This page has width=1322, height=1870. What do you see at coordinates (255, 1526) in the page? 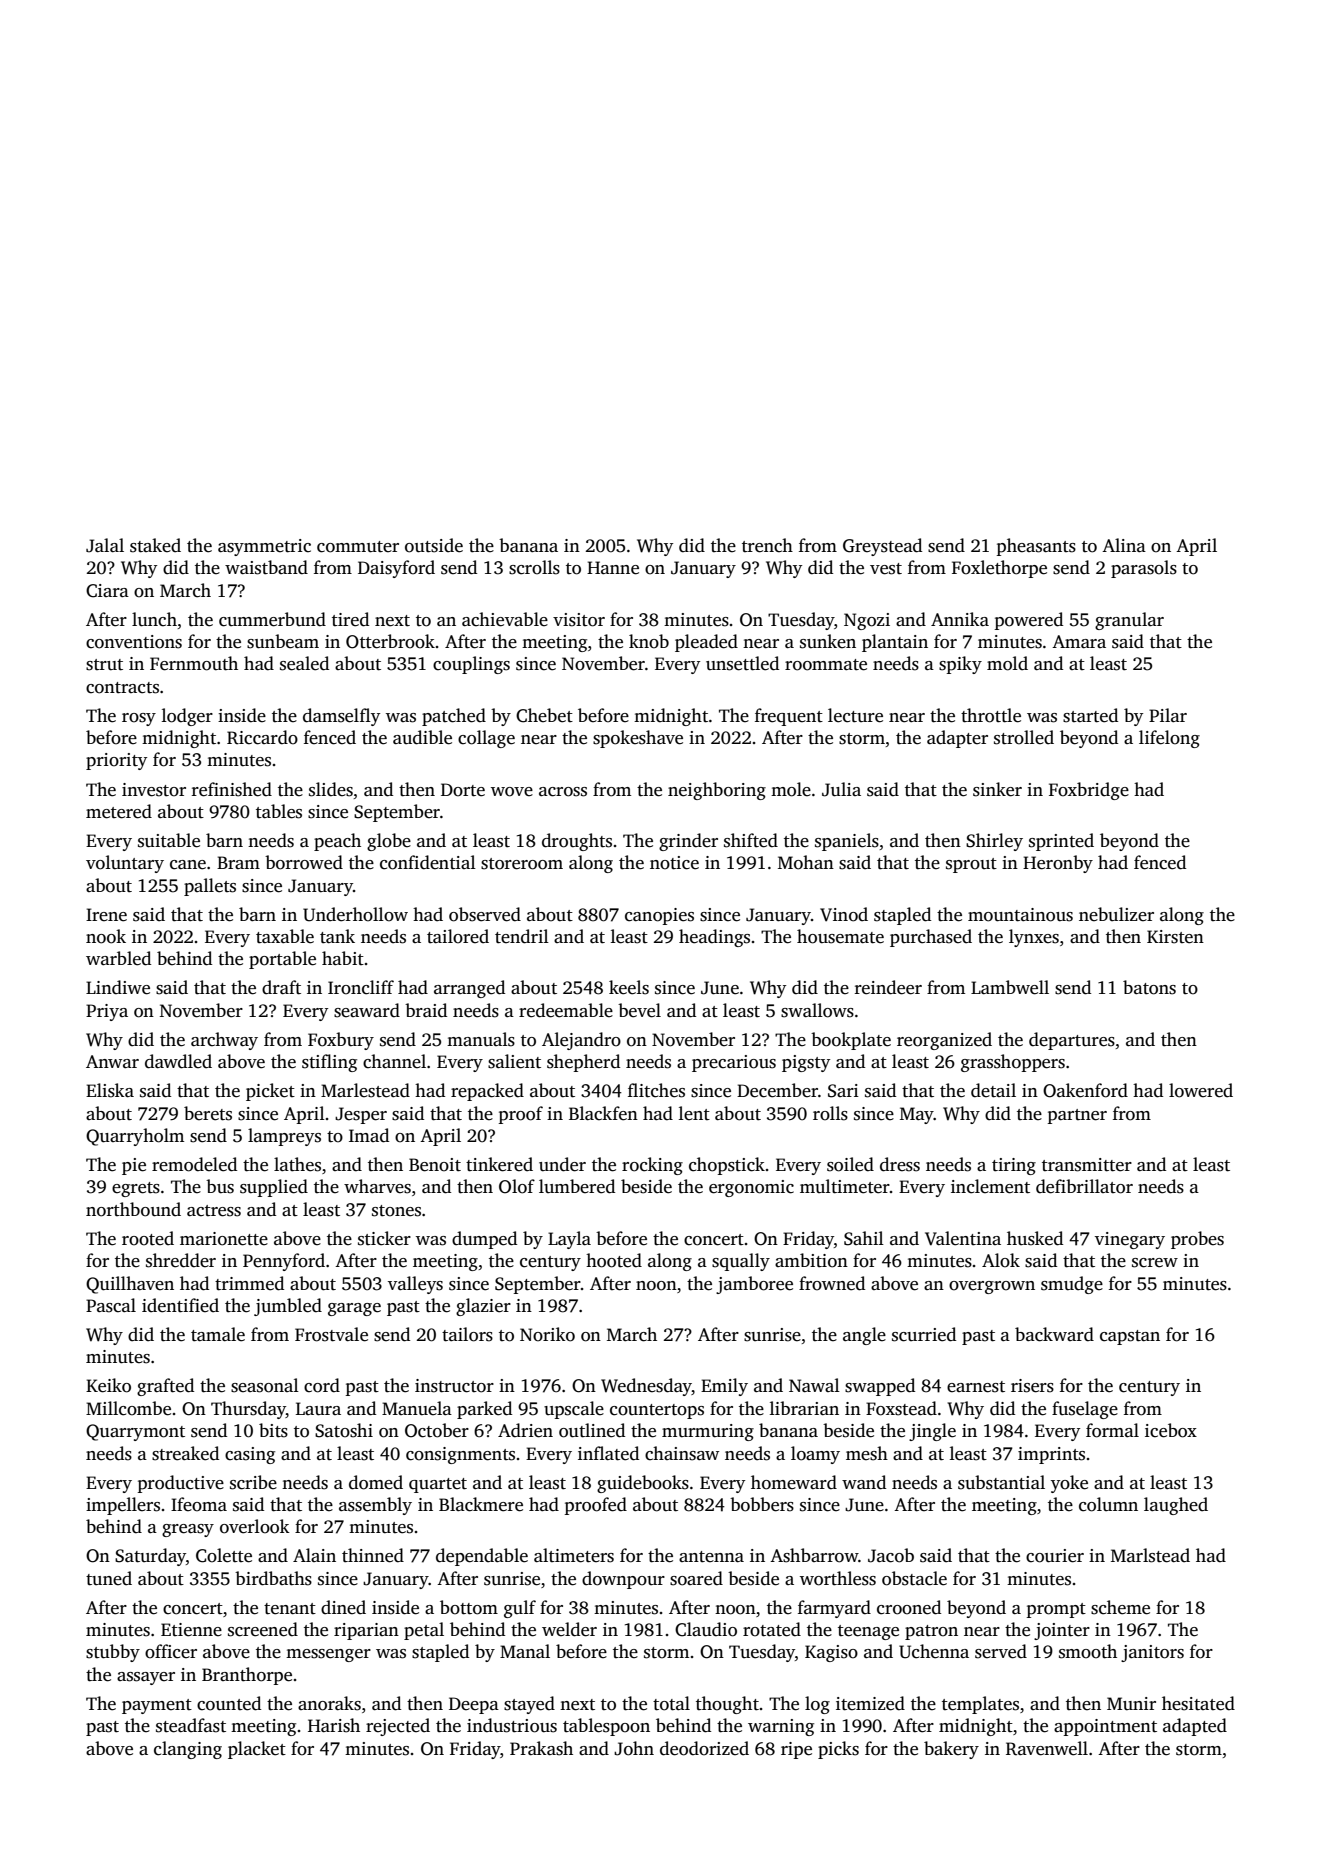
I see `overlook` at bounding box center [255, 1526].
